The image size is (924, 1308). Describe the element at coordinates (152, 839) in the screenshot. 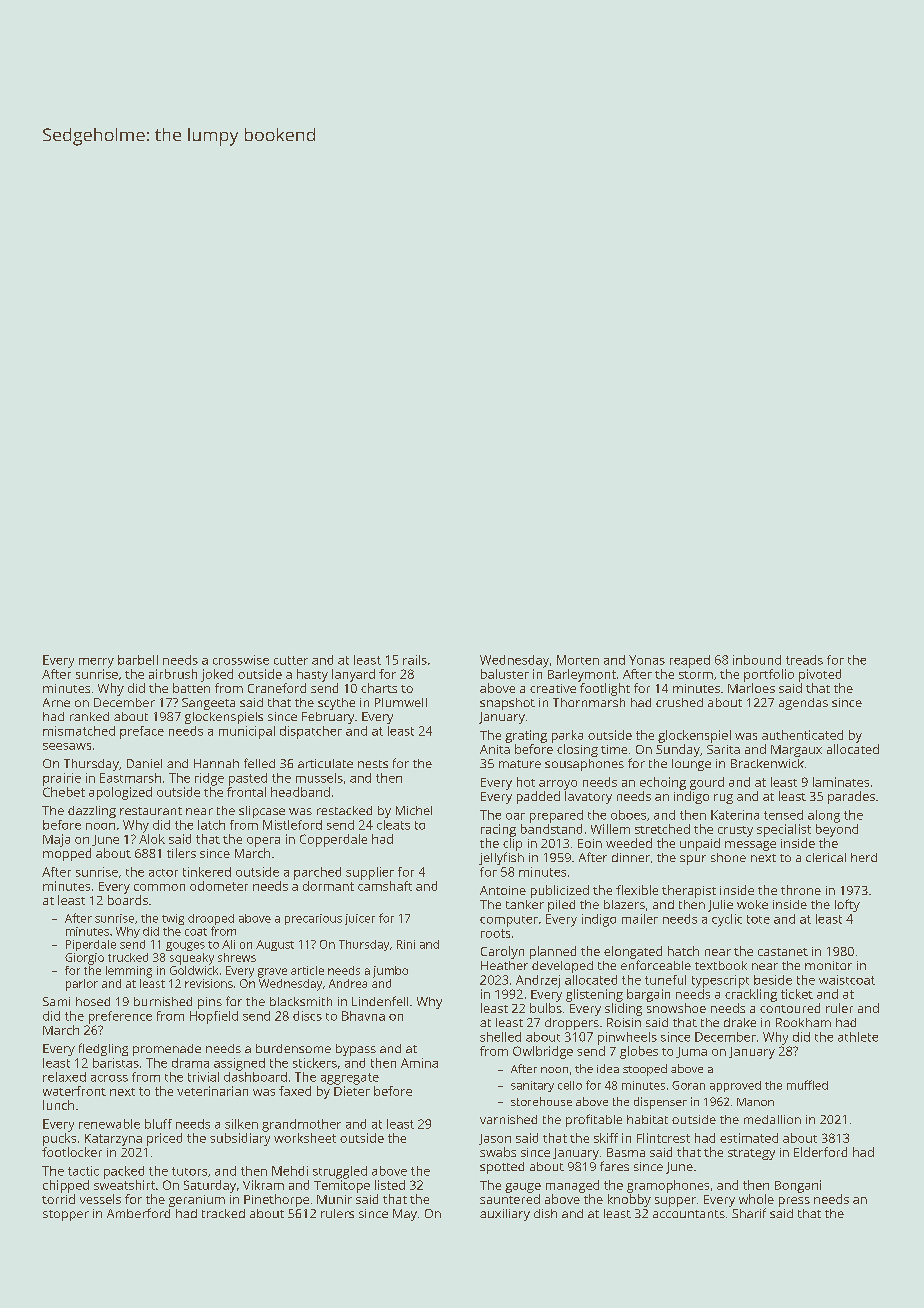

I see `Alok` at that location.
